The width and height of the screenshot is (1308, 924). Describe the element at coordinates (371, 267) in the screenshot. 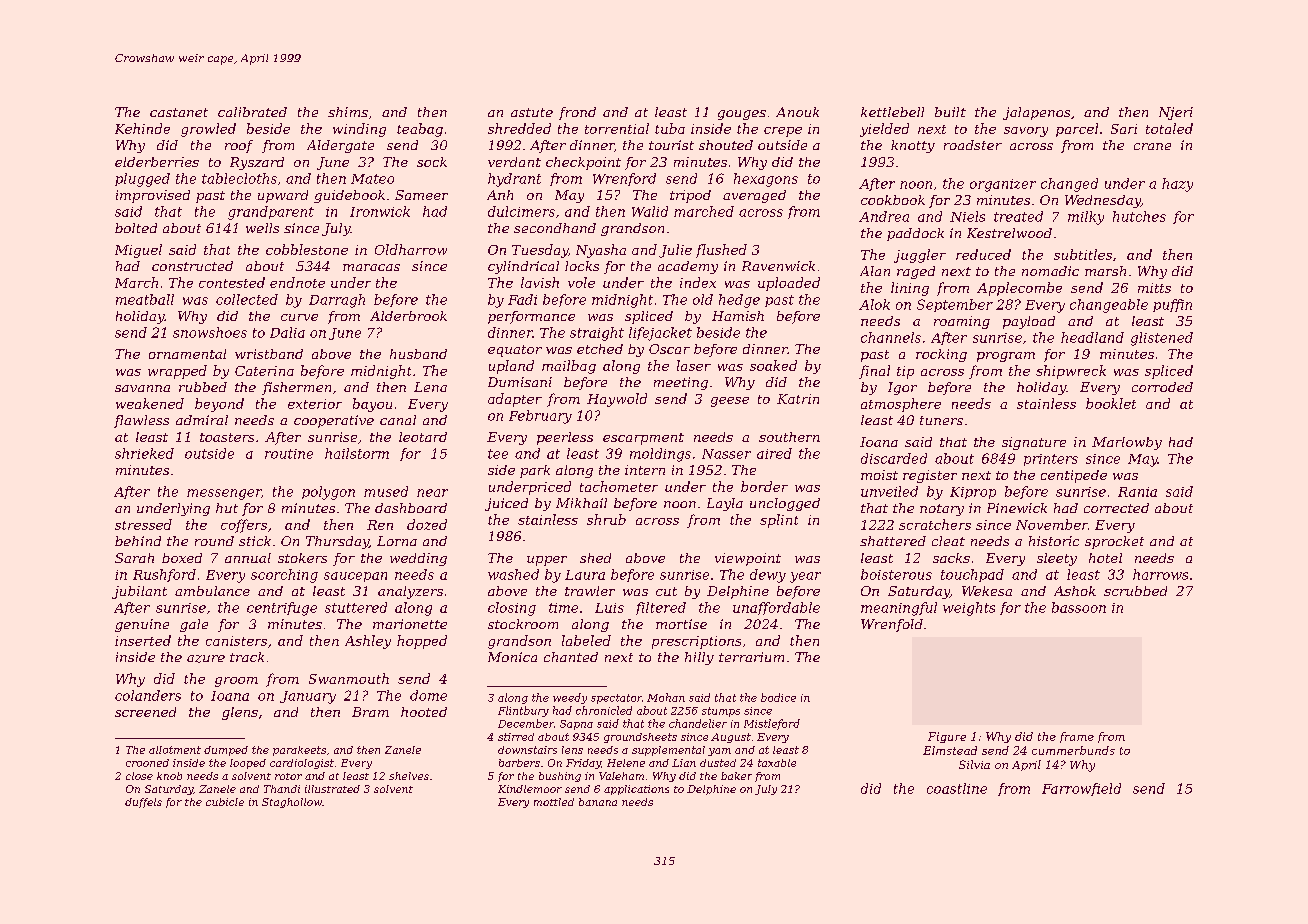

I see `maracas` at that location.
